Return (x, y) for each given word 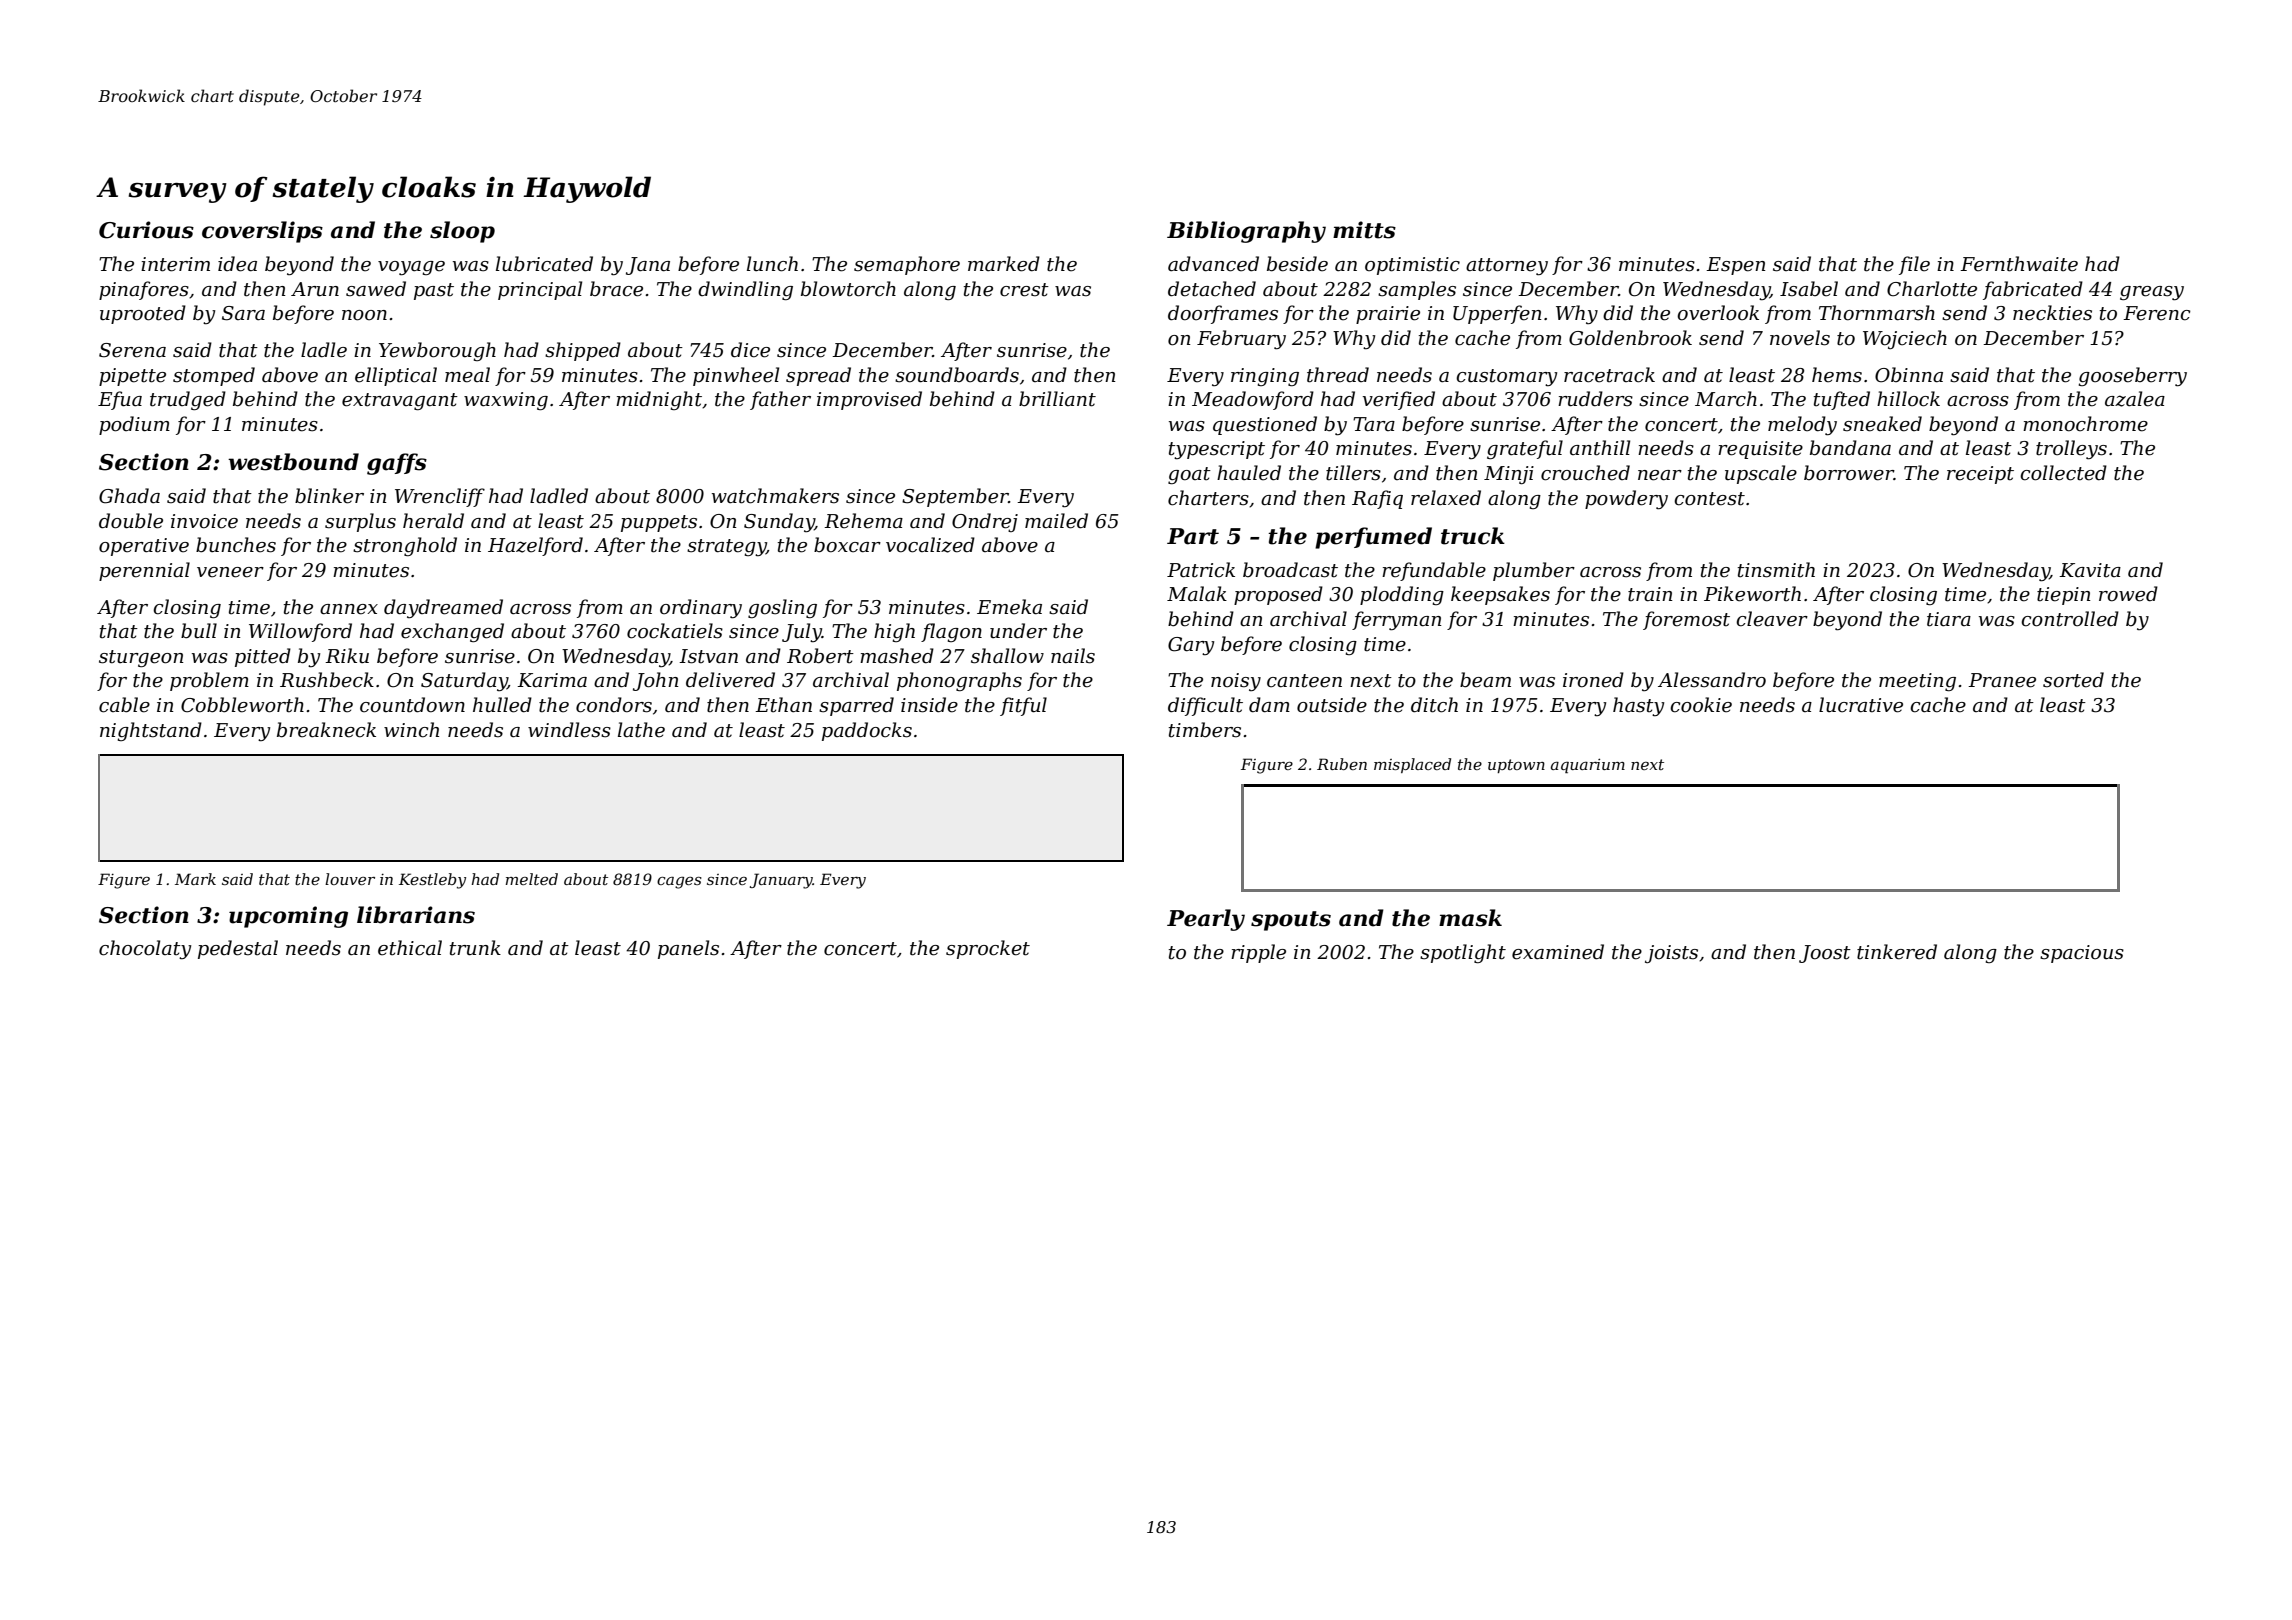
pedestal (238, 949)
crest (1024, 290)
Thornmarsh (1877, 313)
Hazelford (535, 546)
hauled (1249, 473)
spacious (2082, 954)
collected (2063, 473)
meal (467, 375)
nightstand (151, 731)
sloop (462, 232)
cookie (1701, 705)
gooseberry (2133, 377)
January (781, 881)
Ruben (1342, 764)
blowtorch (848, 289)
